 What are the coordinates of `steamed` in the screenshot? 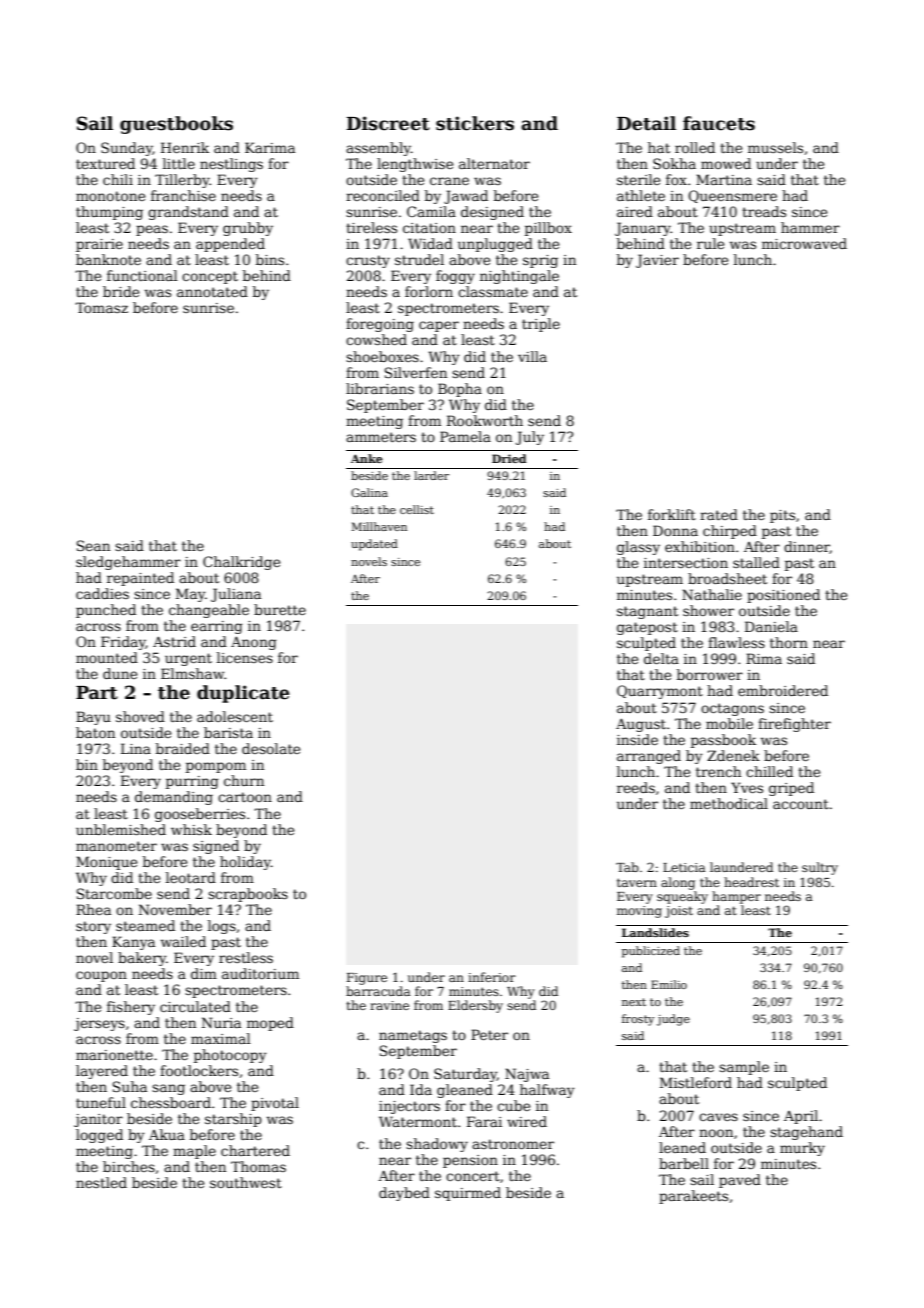 It's located at (145, 925).
